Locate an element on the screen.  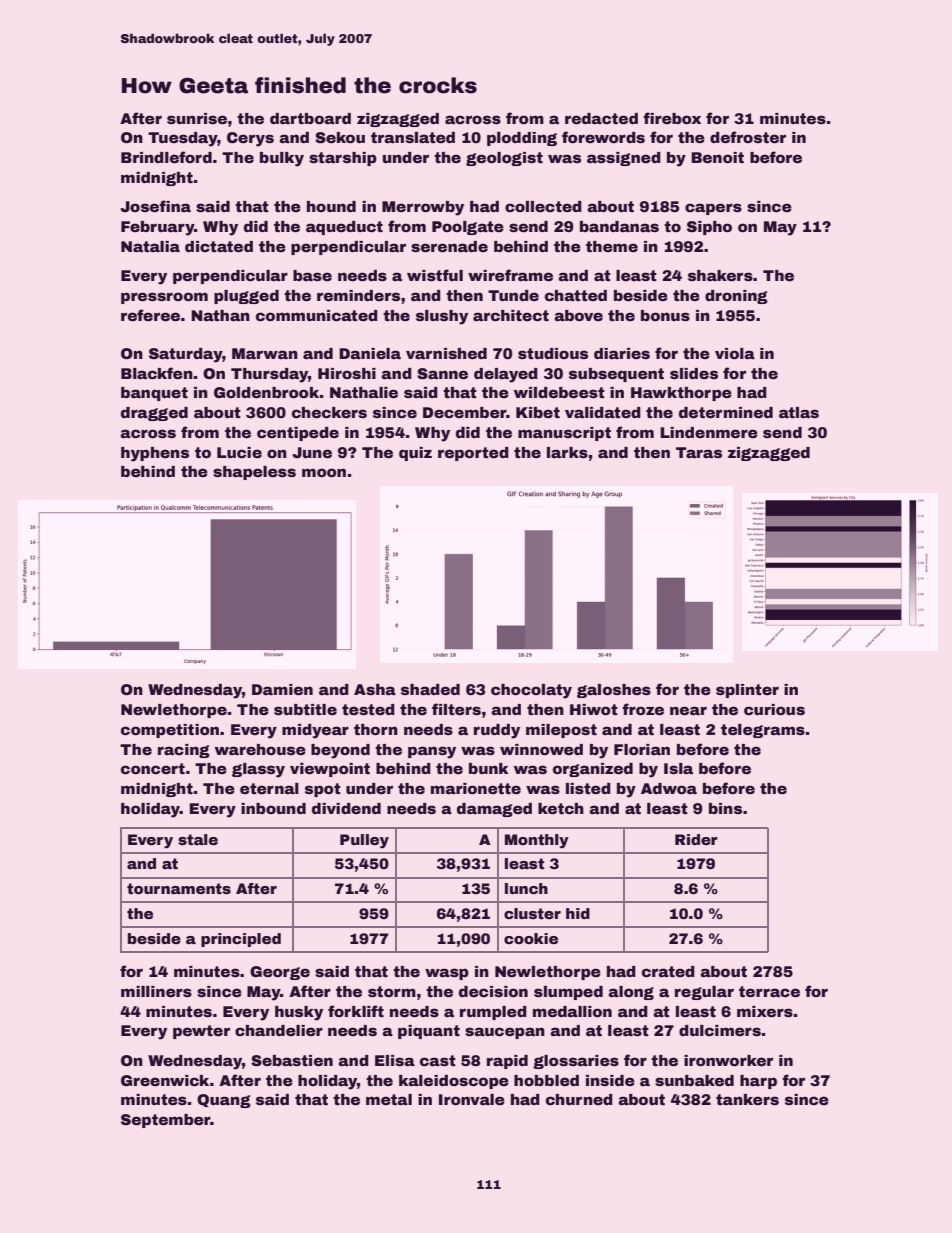
dictated is located at coordinates (219, 247).
